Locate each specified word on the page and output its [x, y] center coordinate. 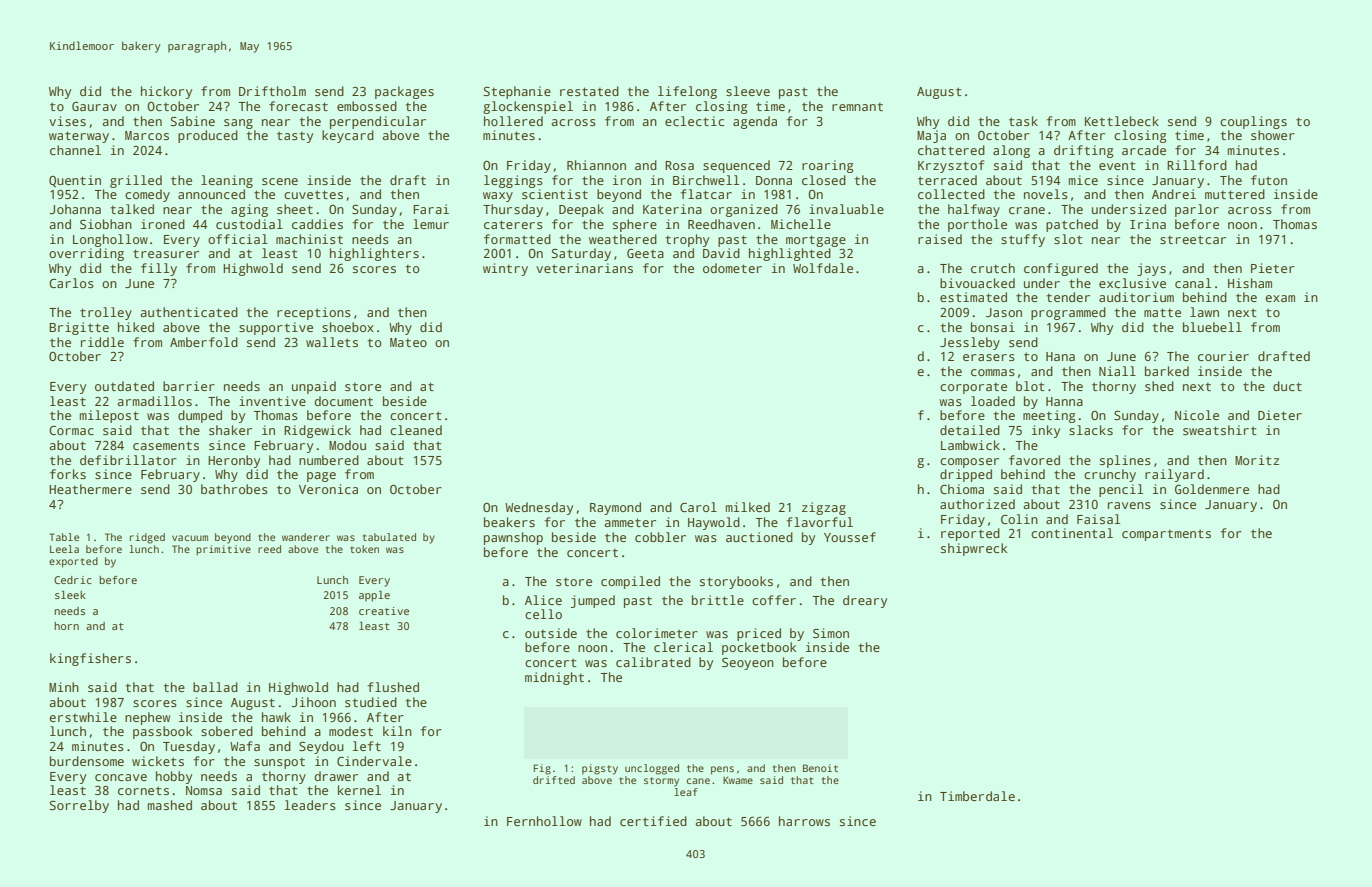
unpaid [314, 387]
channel [75, 150]
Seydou [321, 747]
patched [1072, 225]
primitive [223, 550]
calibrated [653, 662]
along [1011, 151]
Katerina [672, 209]
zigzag [824, 508]
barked [1167, 371]
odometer [732, 268]
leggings [513, 181]
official [238, 239]
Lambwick [970, 445]
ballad [215, 687]
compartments [1166, 535]
